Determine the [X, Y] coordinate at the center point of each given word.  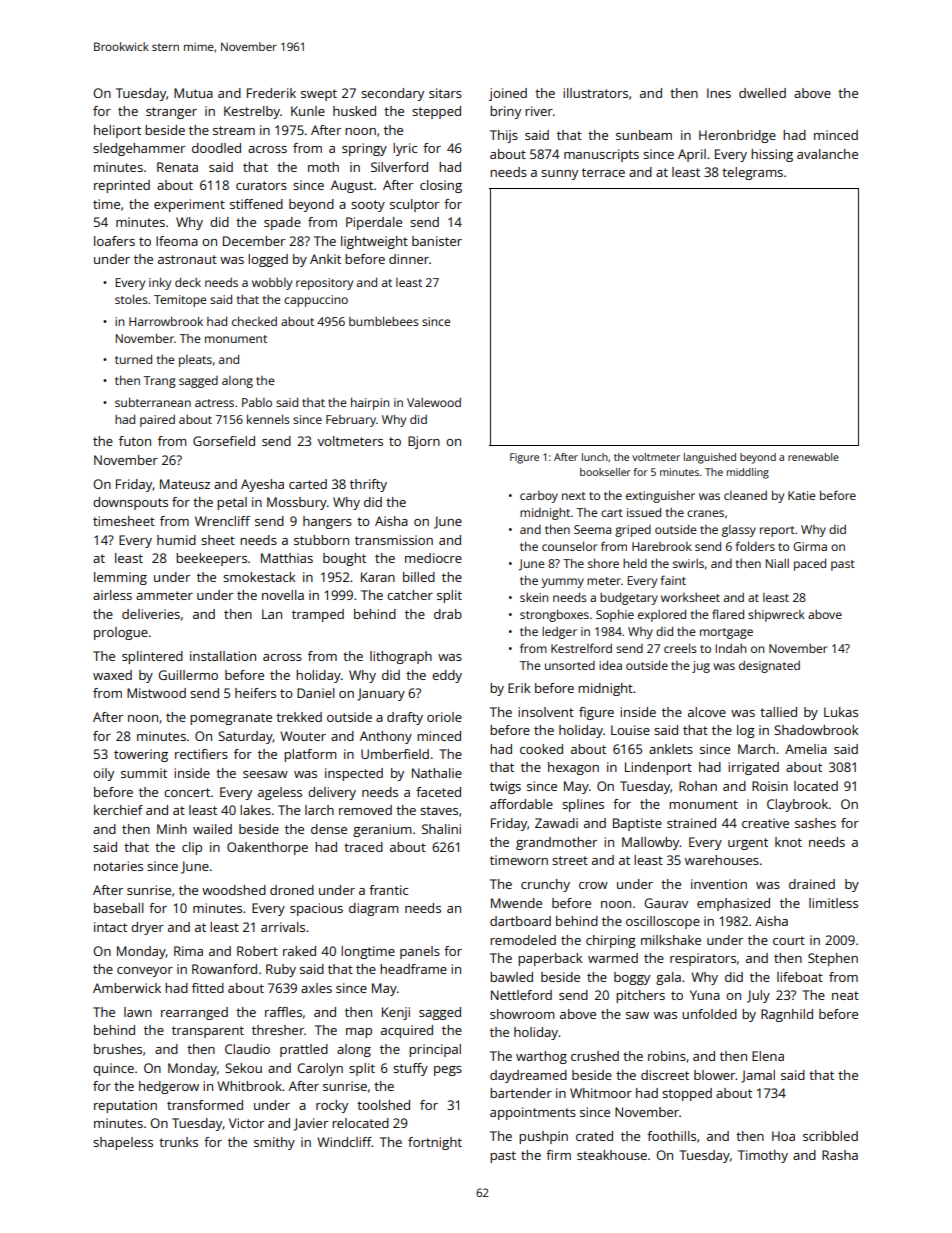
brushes [118, 1049]
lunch [595, 457]
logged [268, 260]
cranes [705, 513]
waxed [112, 675]
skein [534, 597]
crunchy [545, 885]
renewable [813, 457]
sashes [815, 823]
